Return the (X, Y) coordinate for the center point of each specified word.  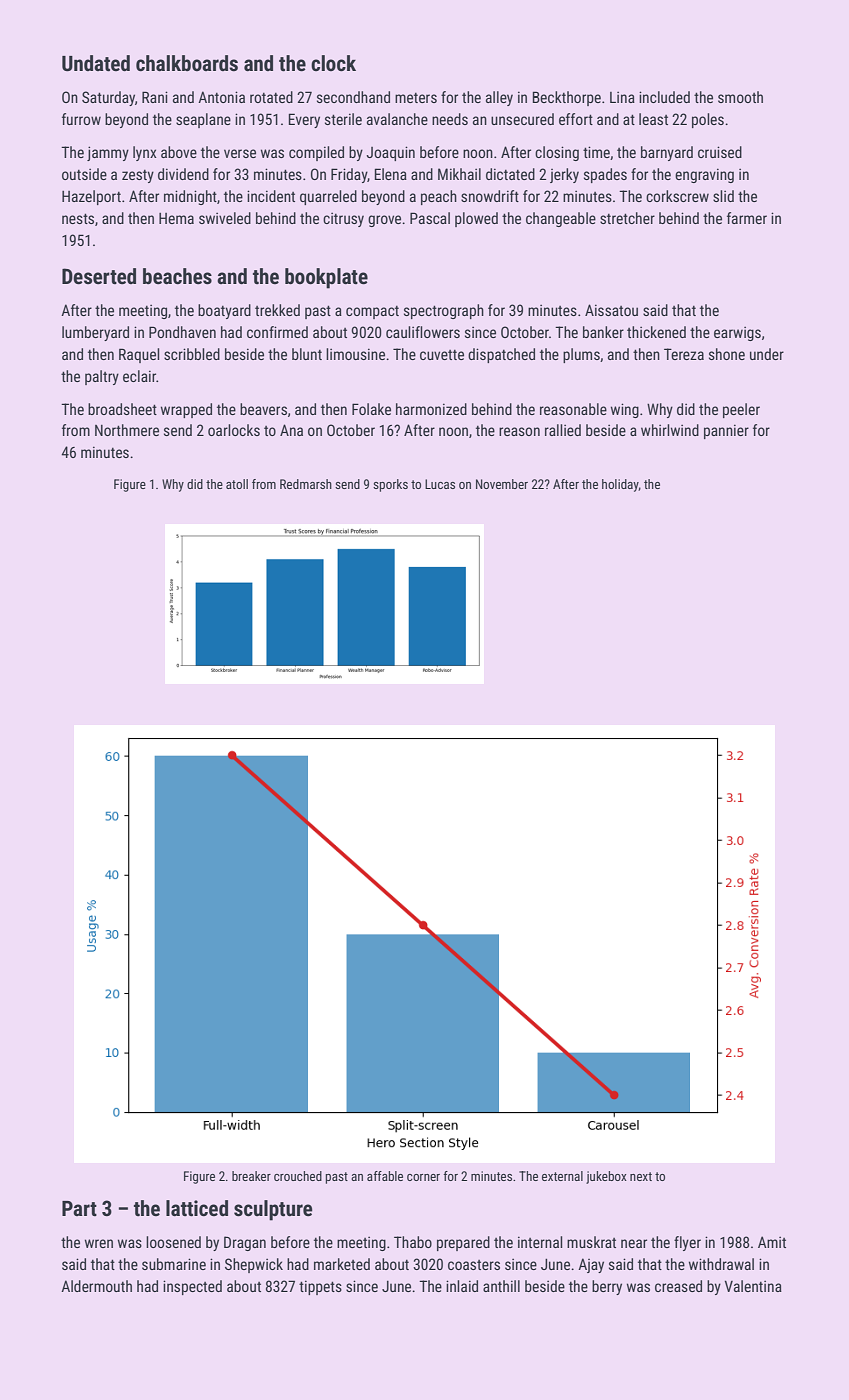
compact (372, 312)
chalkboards (187, 63)
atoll (237, 484)
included (664, 97)
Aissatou (611, 310)
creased (678, 1286)
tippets (320, 1288)
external (562, 1176)
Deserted (99, 276)
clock (333, 63)
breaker (251, 1176)
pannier (726, 432)
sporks (390, 485)
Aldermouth (96, 1286)
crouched (298, 1176)
